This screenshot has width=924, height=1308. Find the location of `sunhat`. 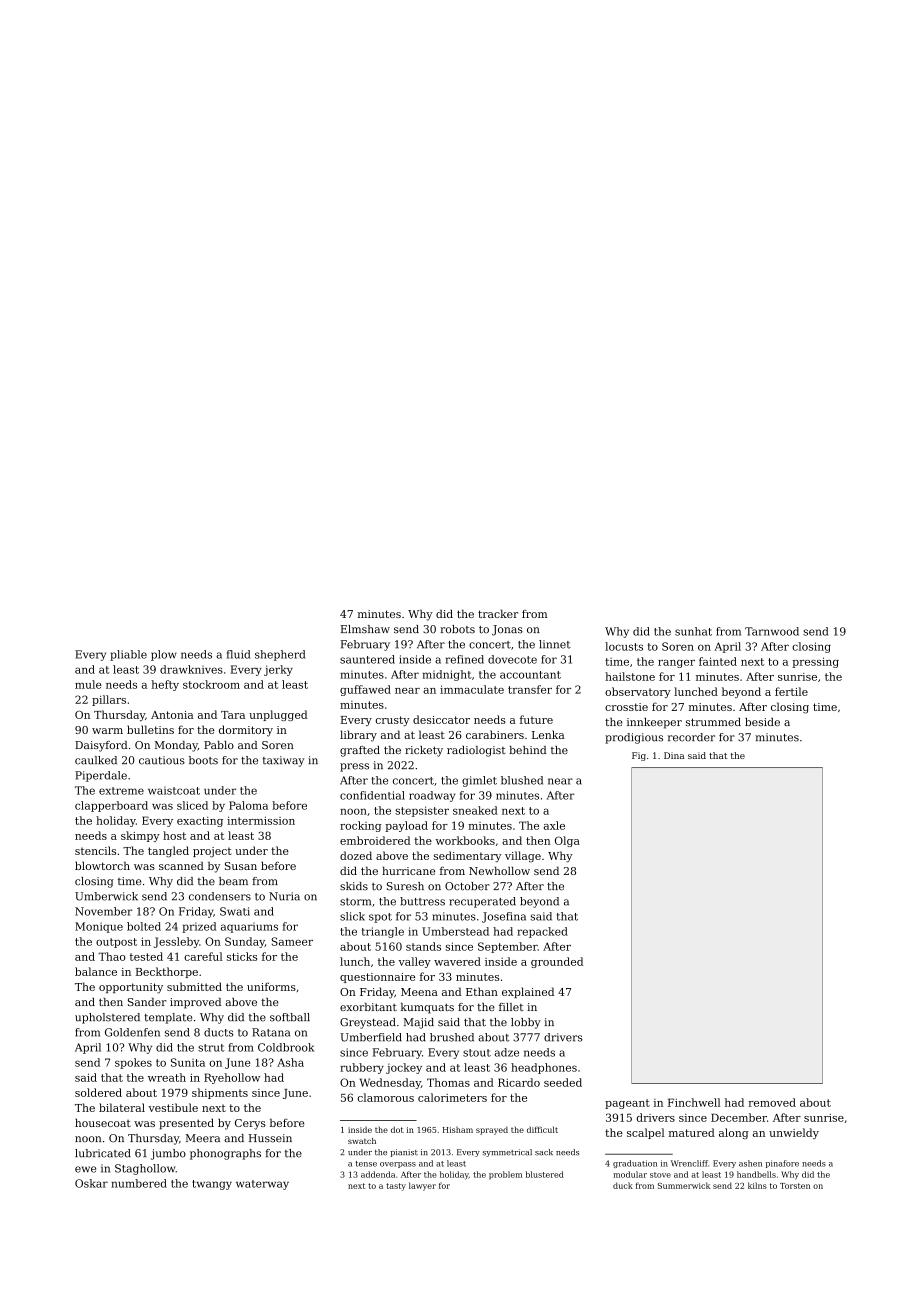

sunhat is located at coordinates (693, 631).
